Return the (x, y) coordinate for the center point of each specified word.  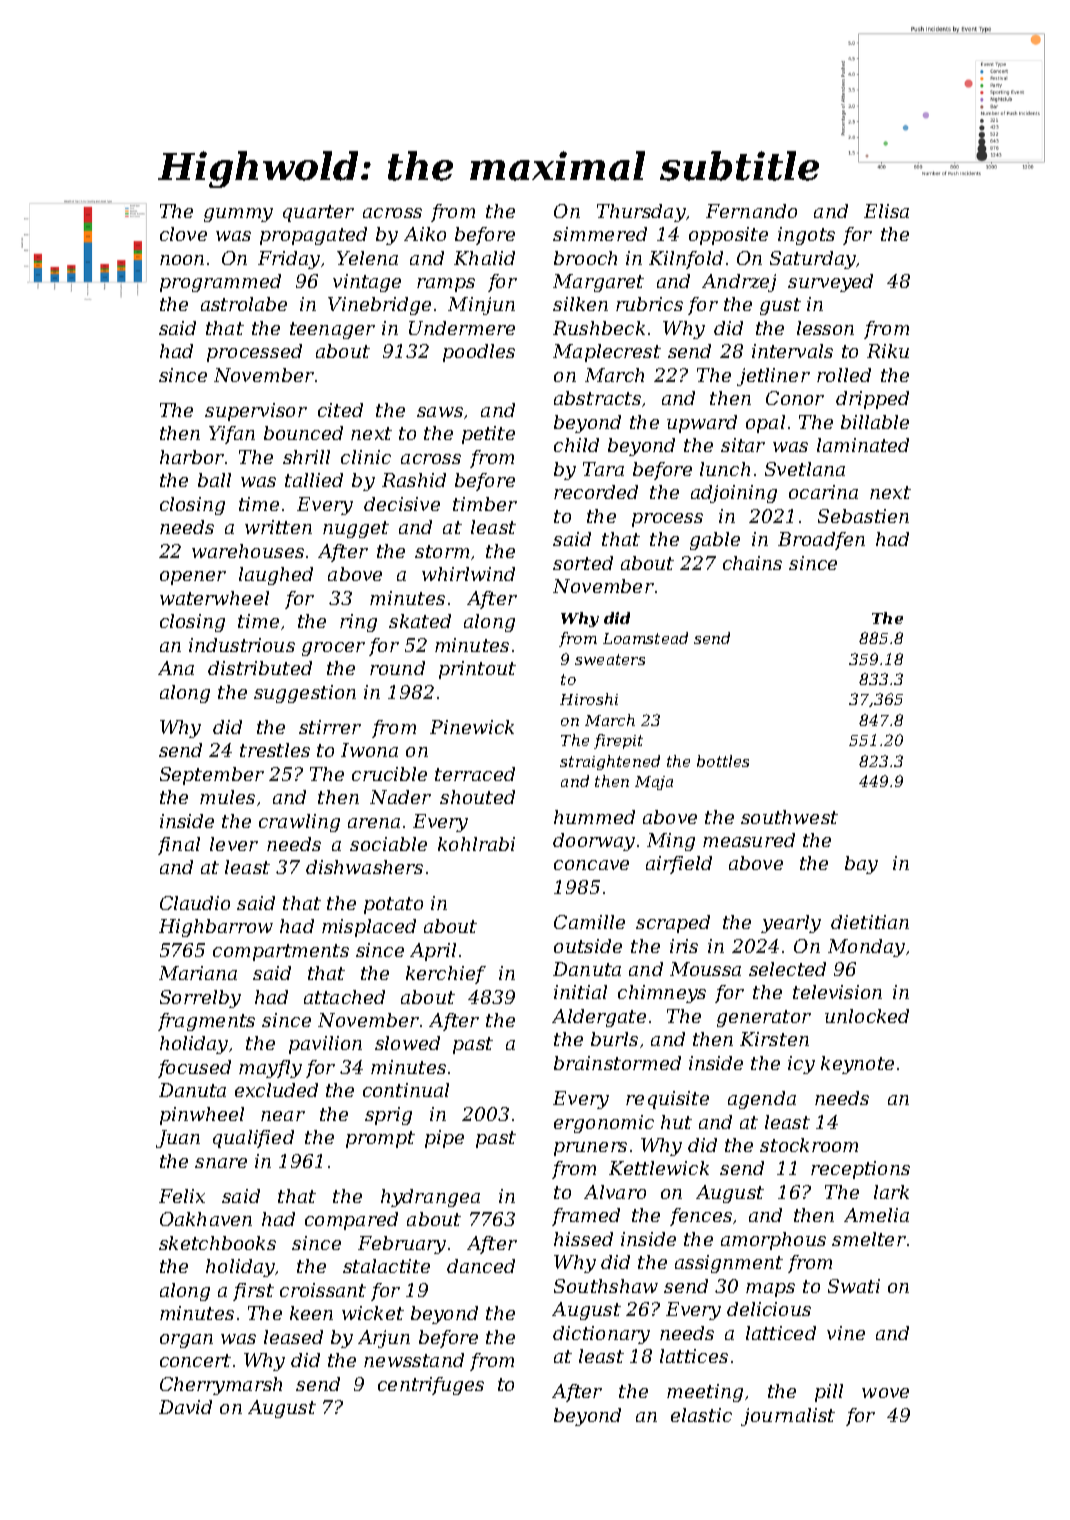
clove (183, 234)
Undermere (462, 328)
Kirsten (774, 1039)
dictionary (601, 1335)
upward (702, 424)
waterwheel (214, 598)
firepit (618, 741)
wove (885, 1393)
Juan (178, 1139)
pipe (444, 1139)
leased (293, 1337)
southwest (789, 817)
